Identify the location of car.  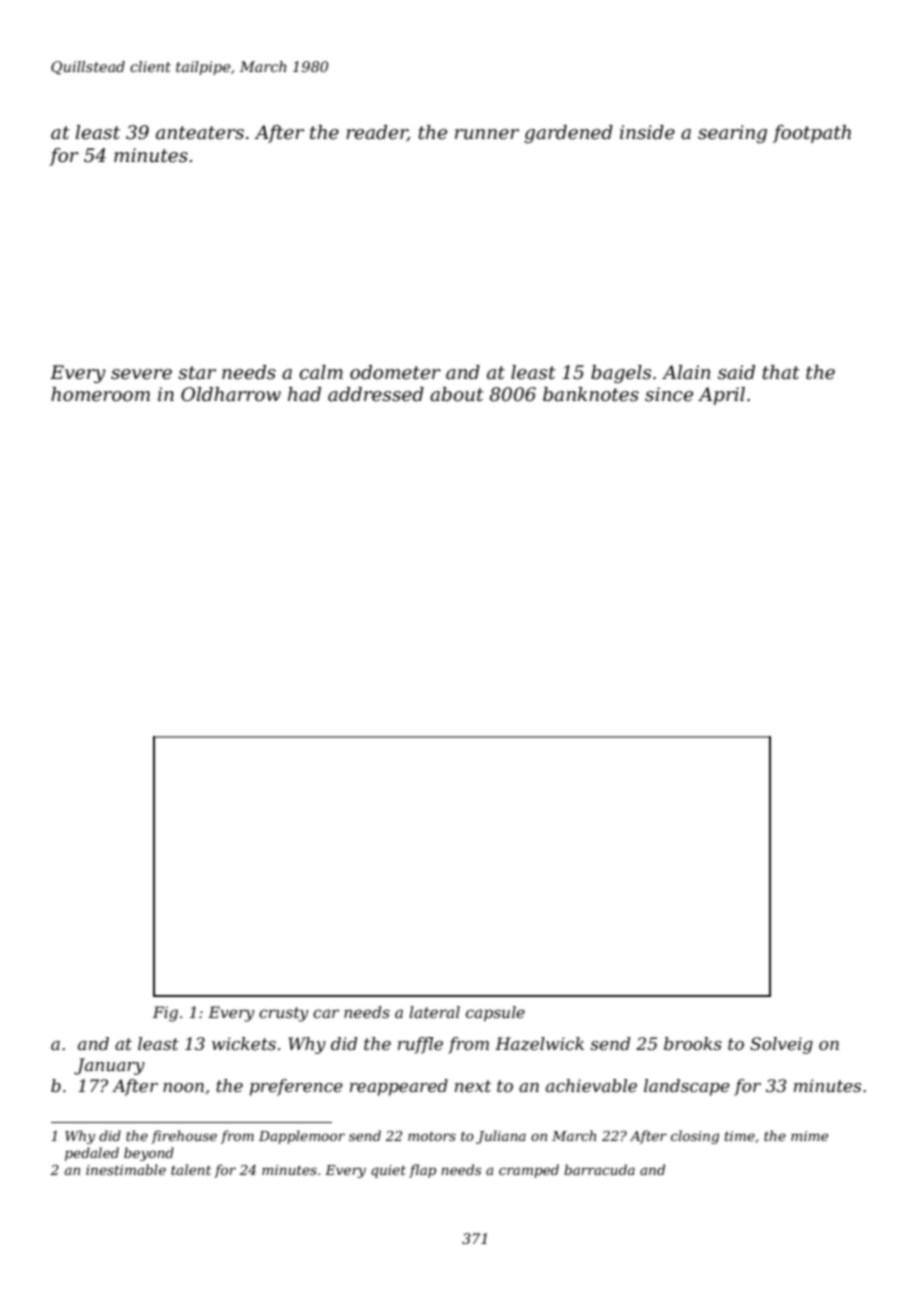
(326, 1013).
